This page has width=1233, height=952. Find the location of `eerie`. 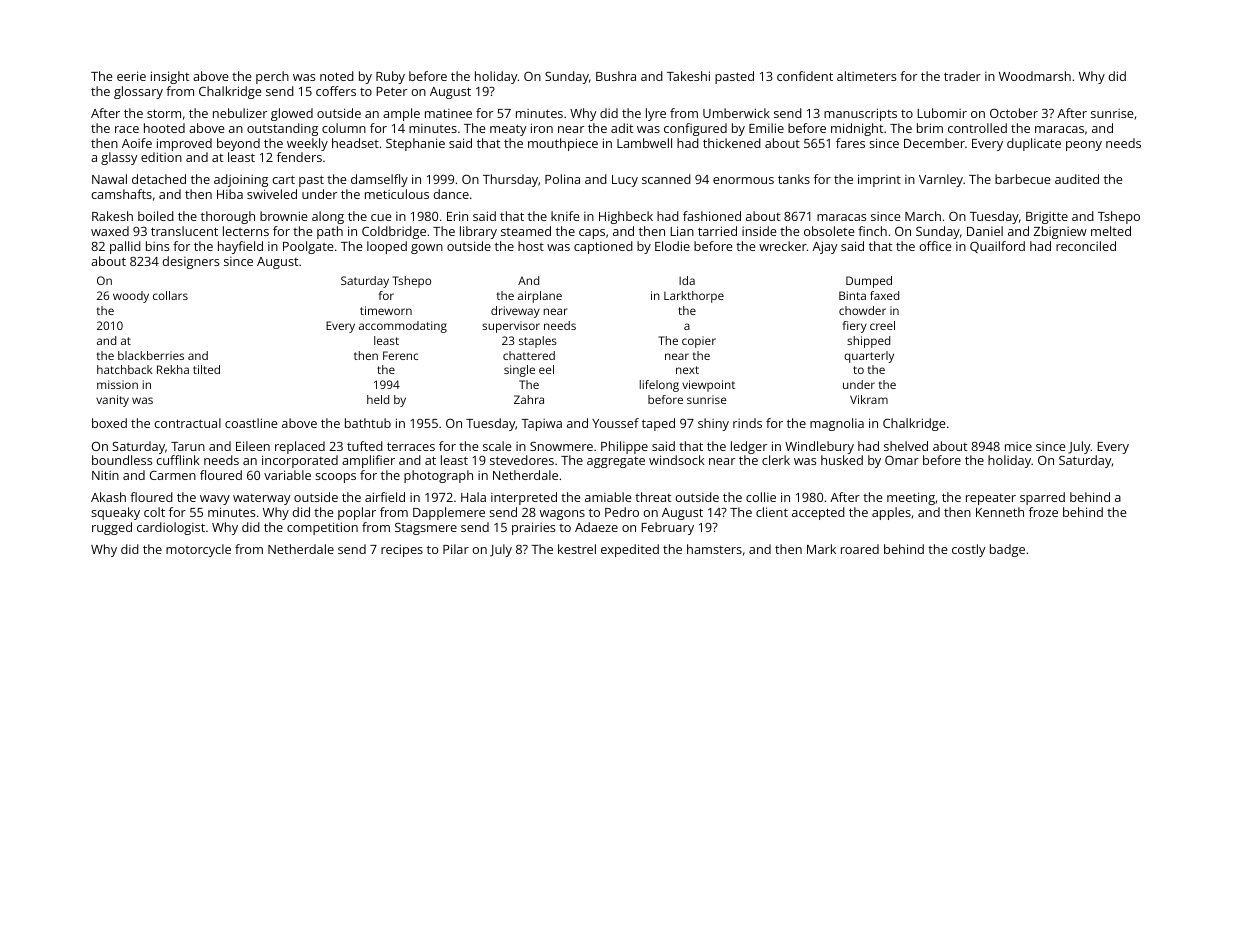

eerie is located at coordinates (131, 76).
